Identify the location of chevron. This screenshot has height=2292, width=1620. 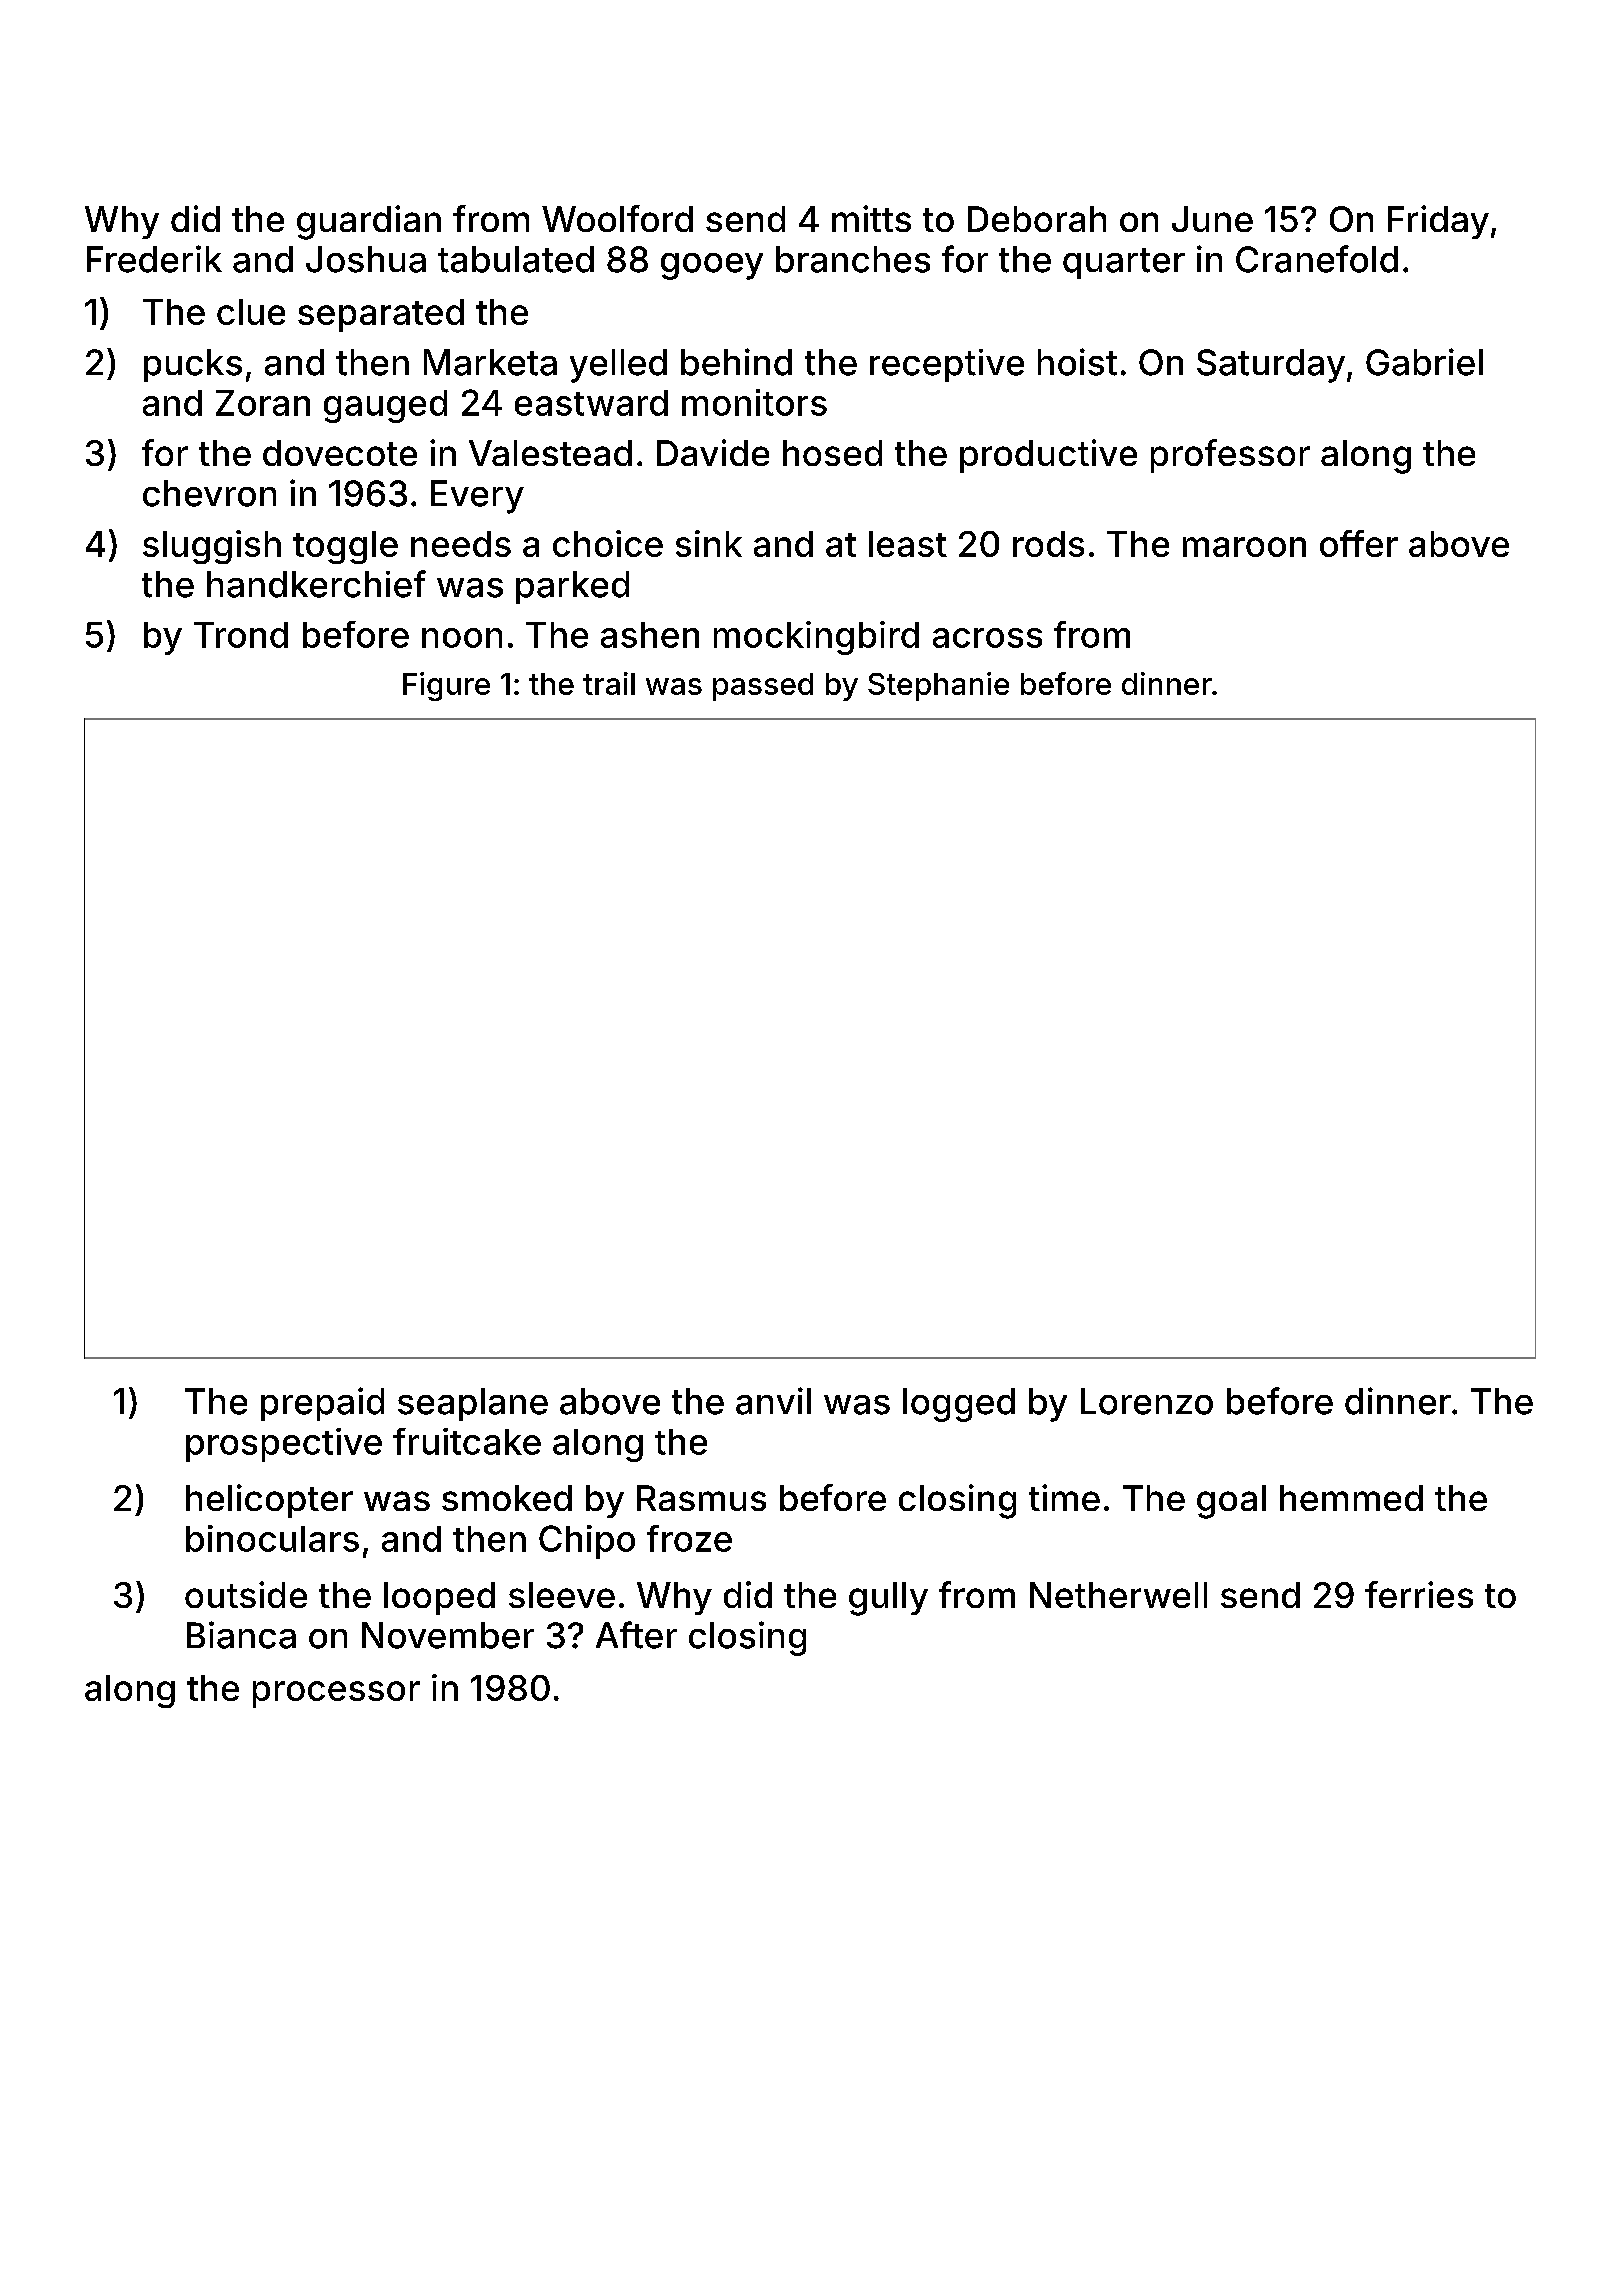
(209, 493).
